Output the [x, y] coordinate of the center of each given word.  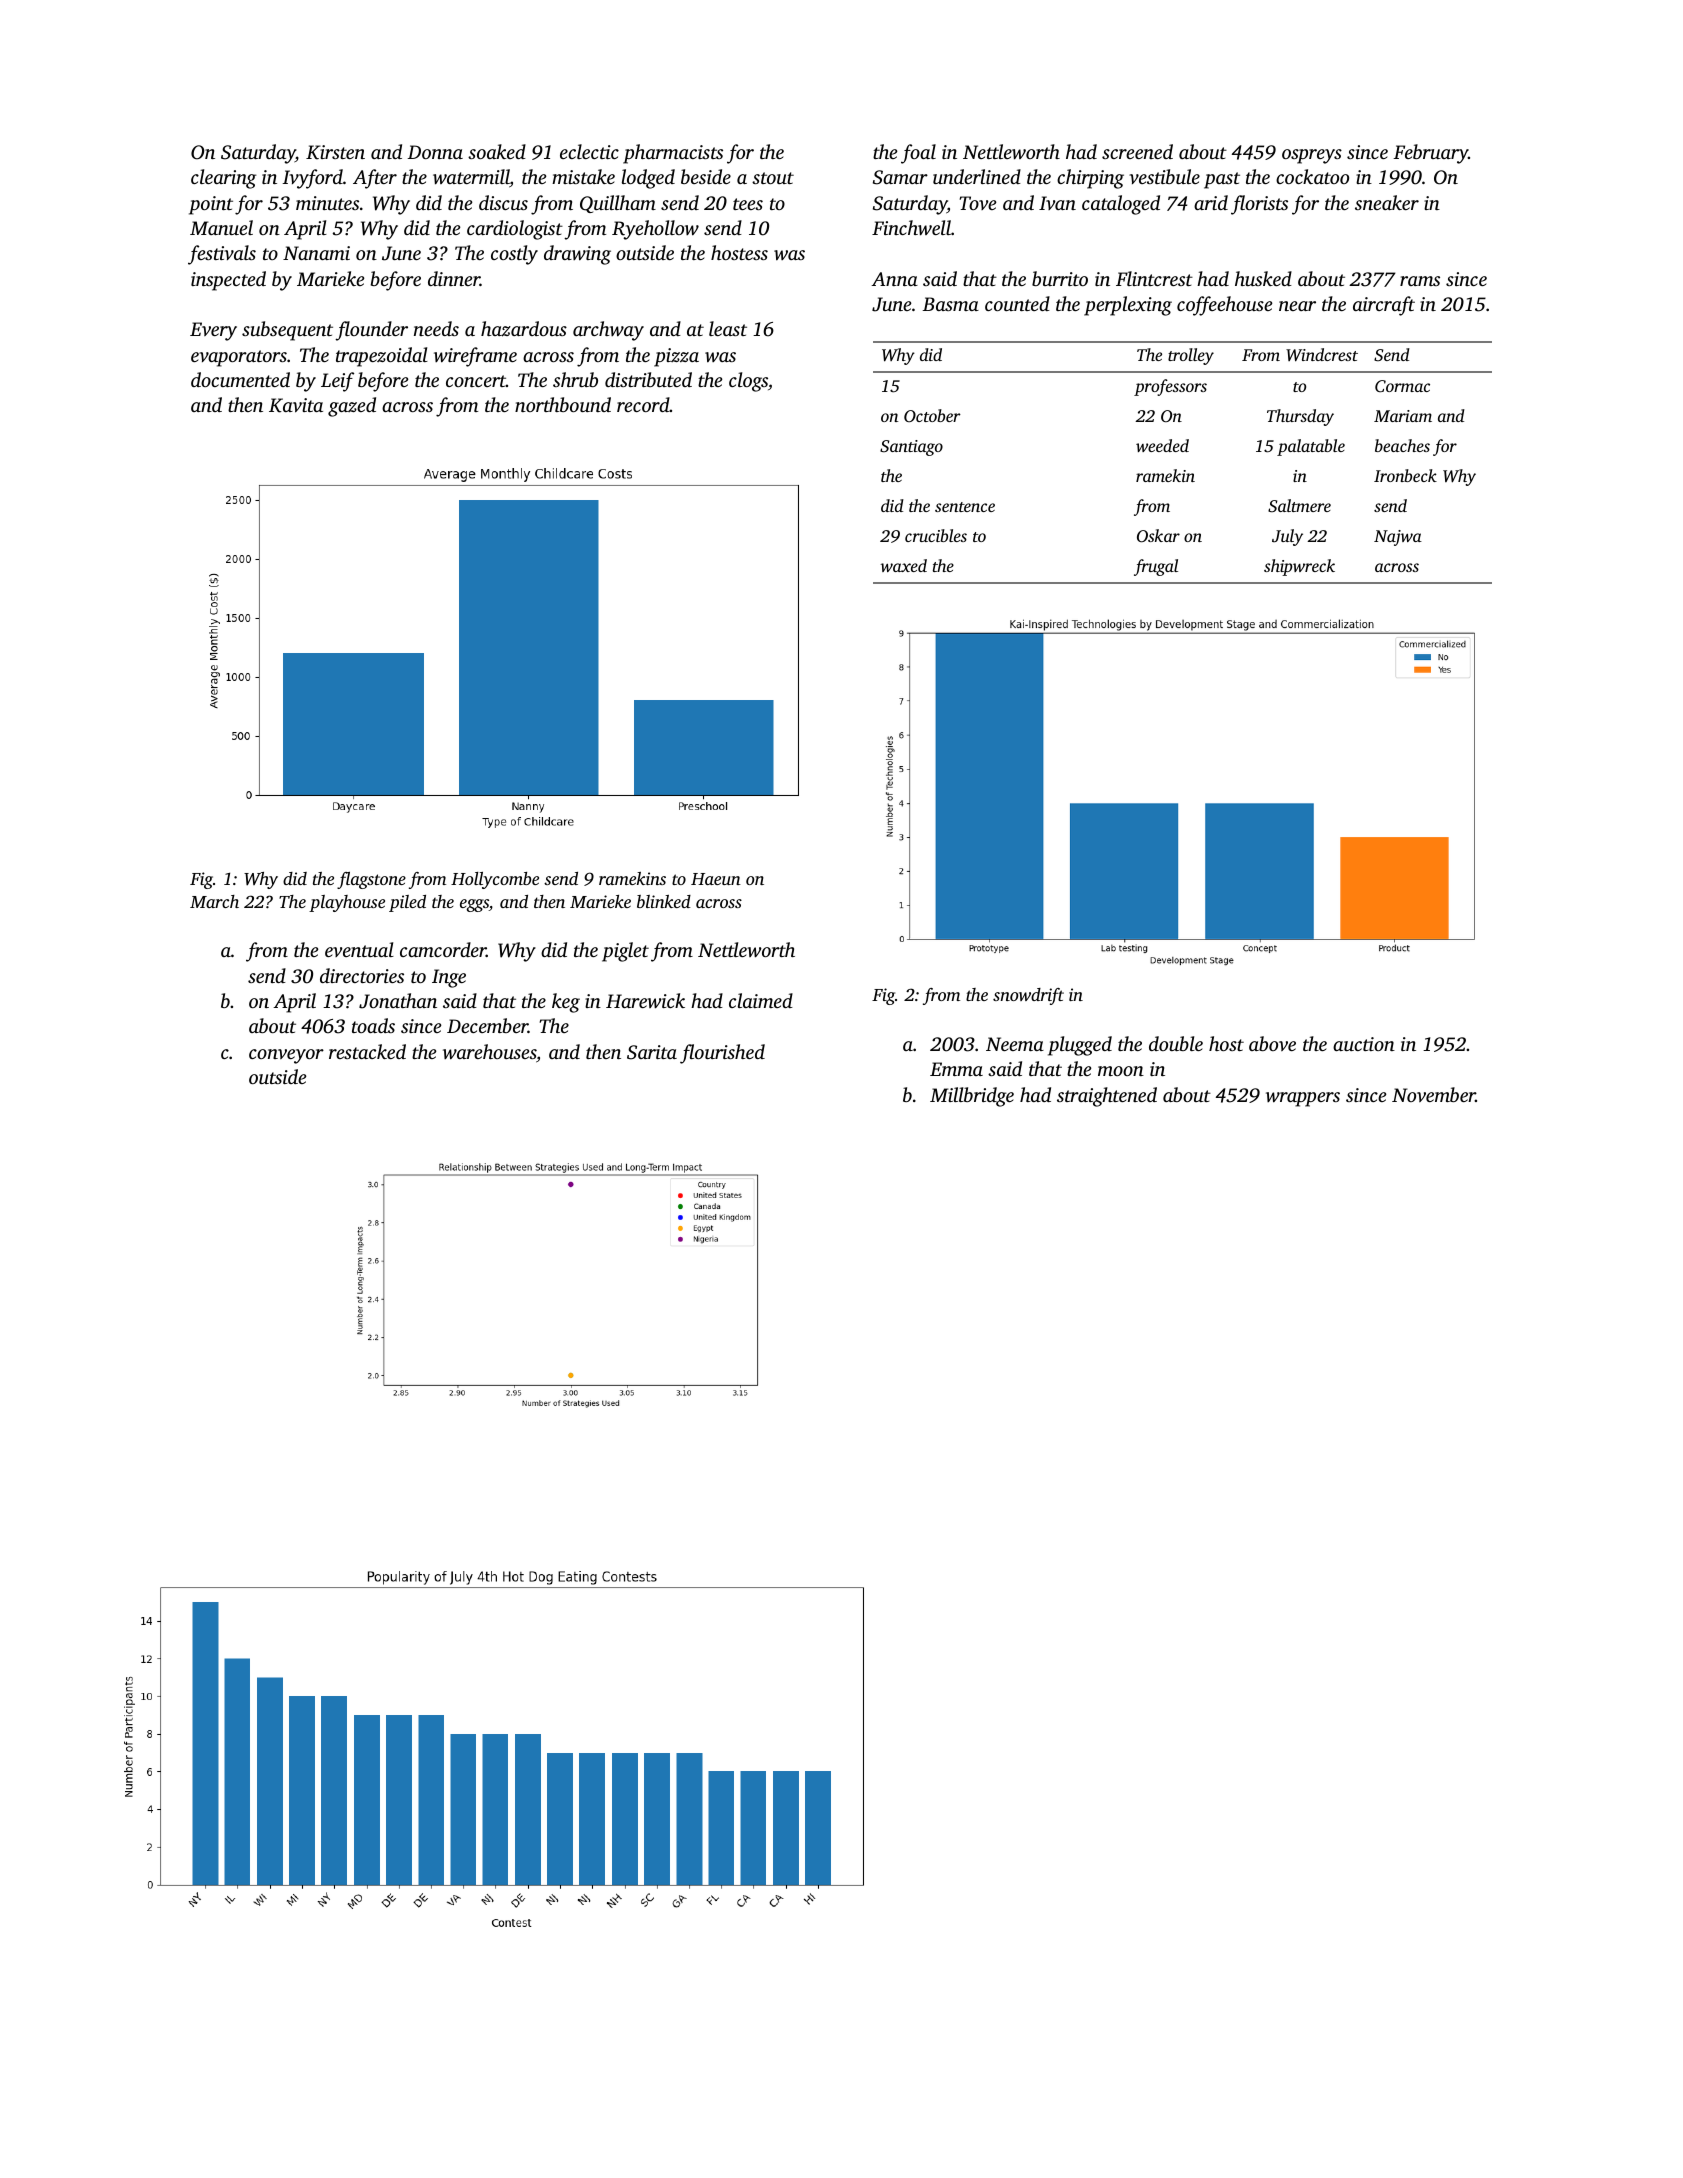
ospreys [1312, 156]
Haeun [716, 879]
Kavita [296, 405]
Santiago [911, 448]
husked [1263, 278]
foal [918, 154]
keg [566, 1003]
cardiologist [515, 230]
